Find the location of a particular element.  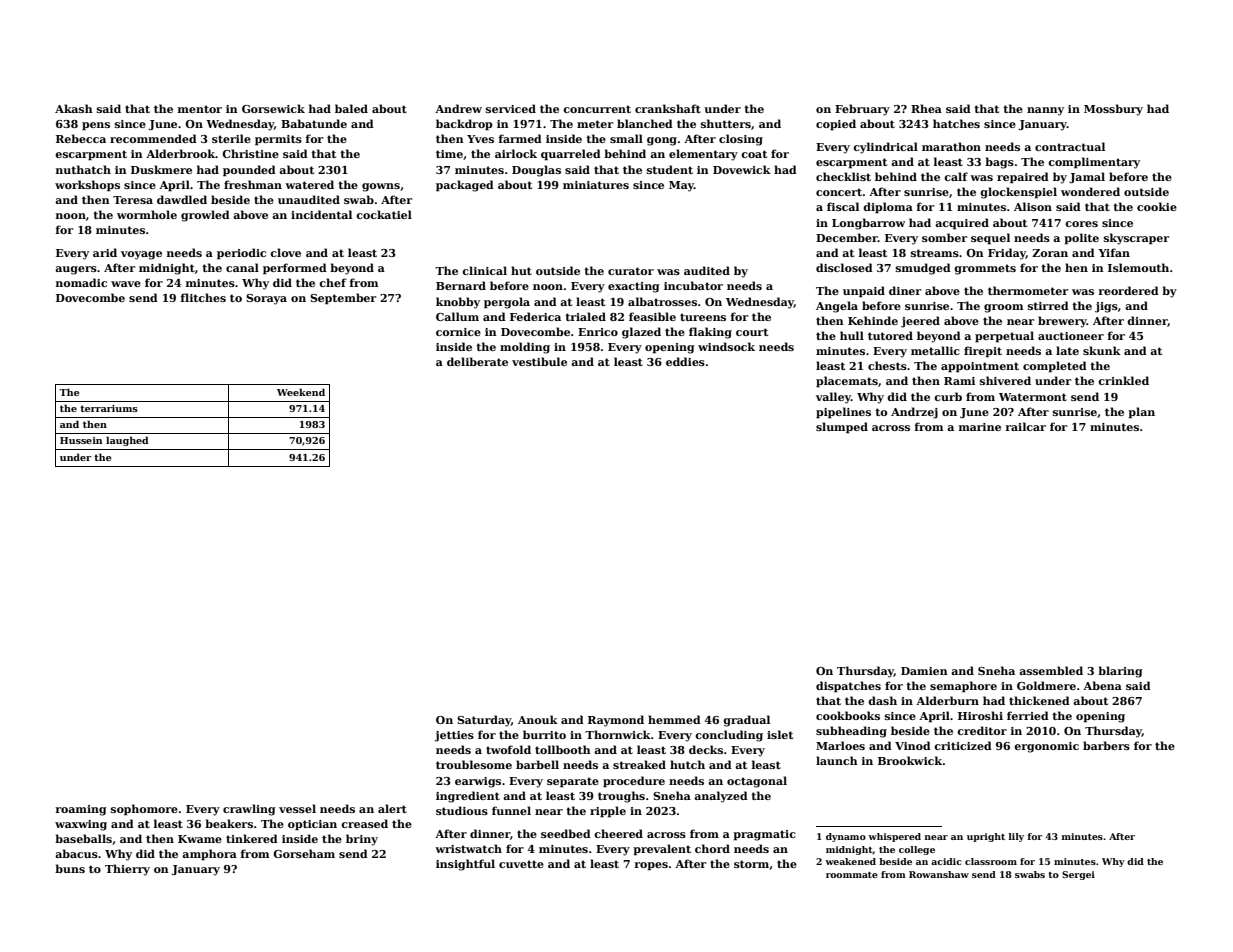

Marloes is located at coordinates (840, 745).
